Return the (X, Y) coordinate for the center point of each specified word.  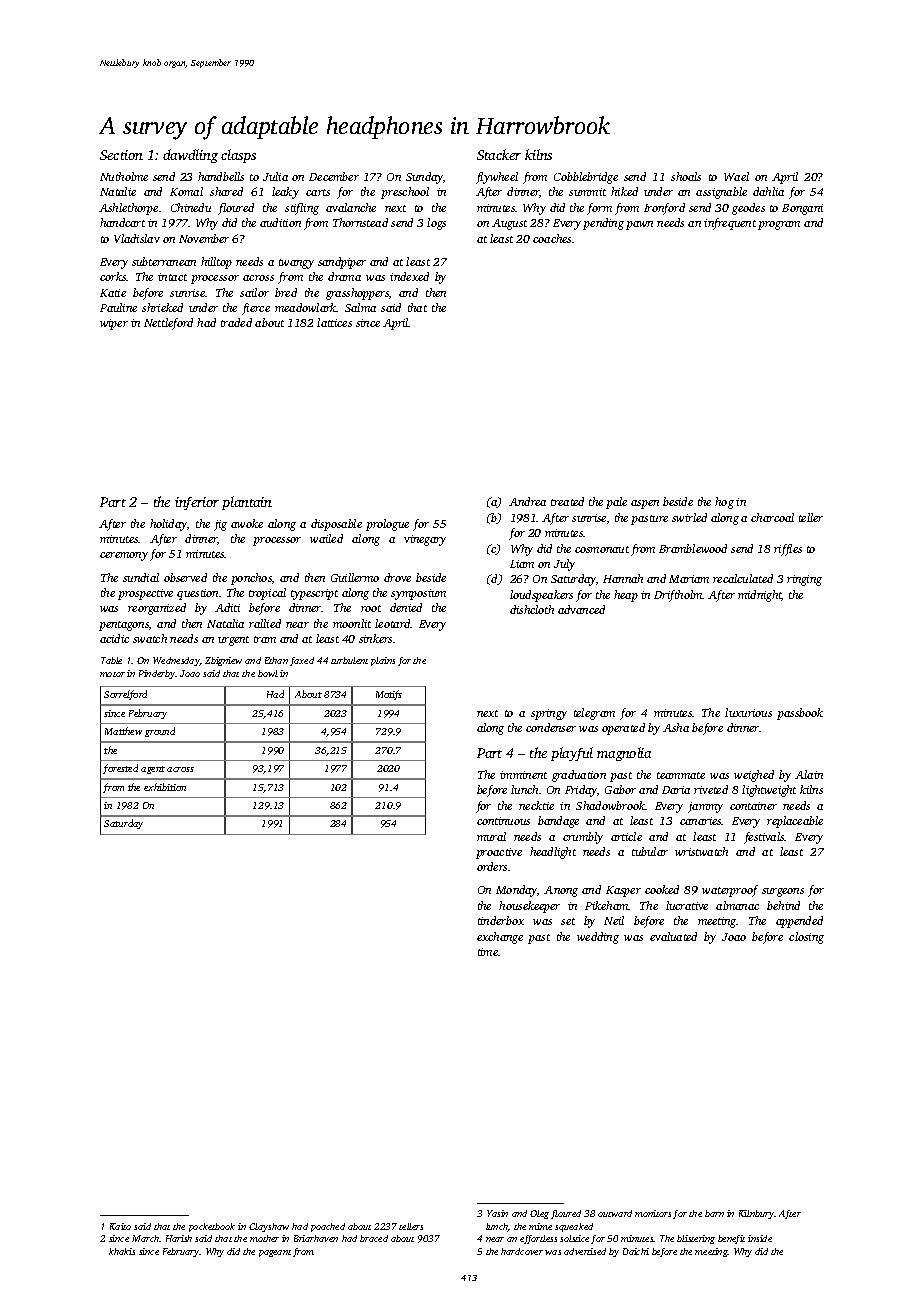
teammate (681, 775)
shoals (686, 176)
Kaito (120, 1226)
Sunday (424, 178)
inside (760, 1238)
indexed (409, 276)
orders (492, 866)
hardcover (522, 1251)
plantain (247, 503)
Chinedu (191, 207)
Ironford (664, 209)
